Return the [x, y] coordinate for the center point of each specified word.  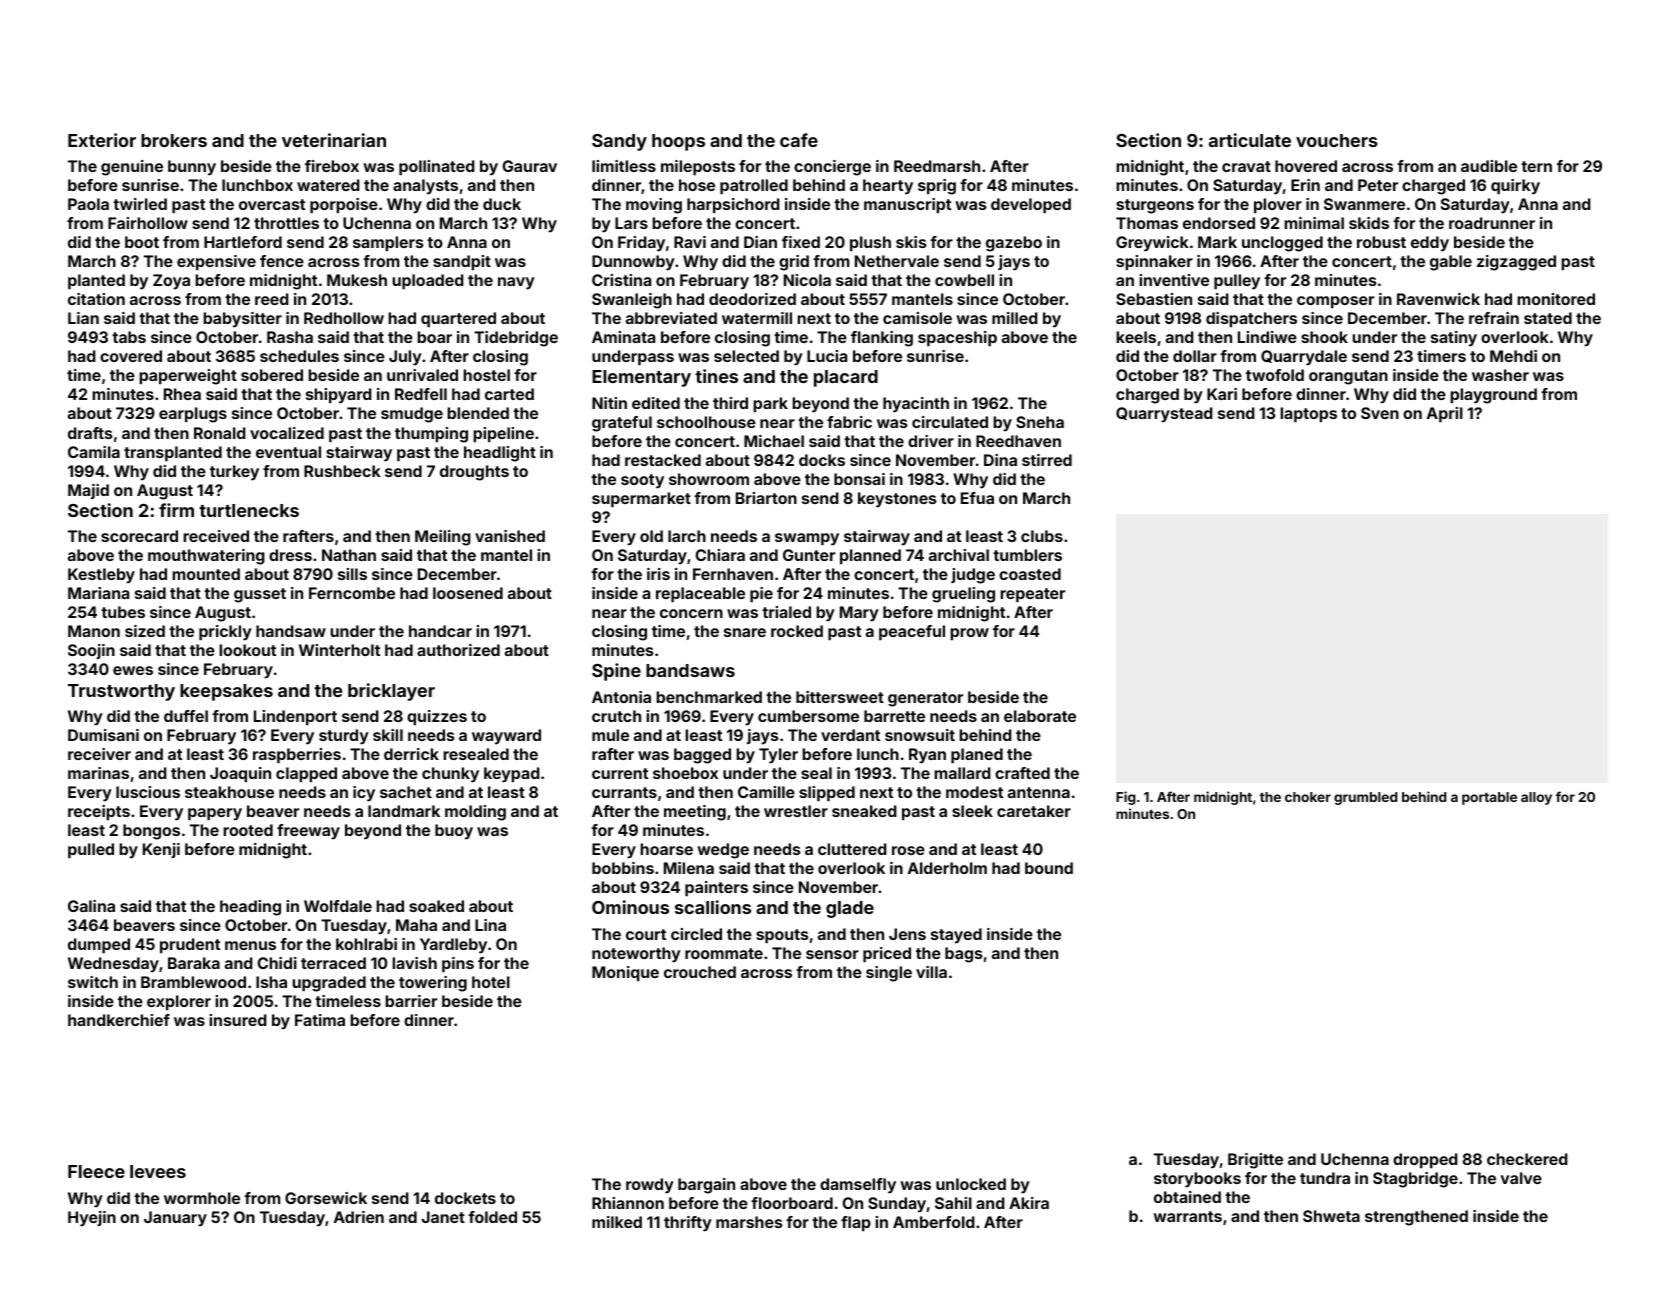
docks [822, 460]
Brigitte [1255, 1161]
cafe [799, 140]
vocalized [287, 433]
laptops [1308, 414]
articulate [1250, 140]
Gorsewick [326, 1198]
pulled [91, 850]
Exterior [102, 140]
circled [696, 934]
